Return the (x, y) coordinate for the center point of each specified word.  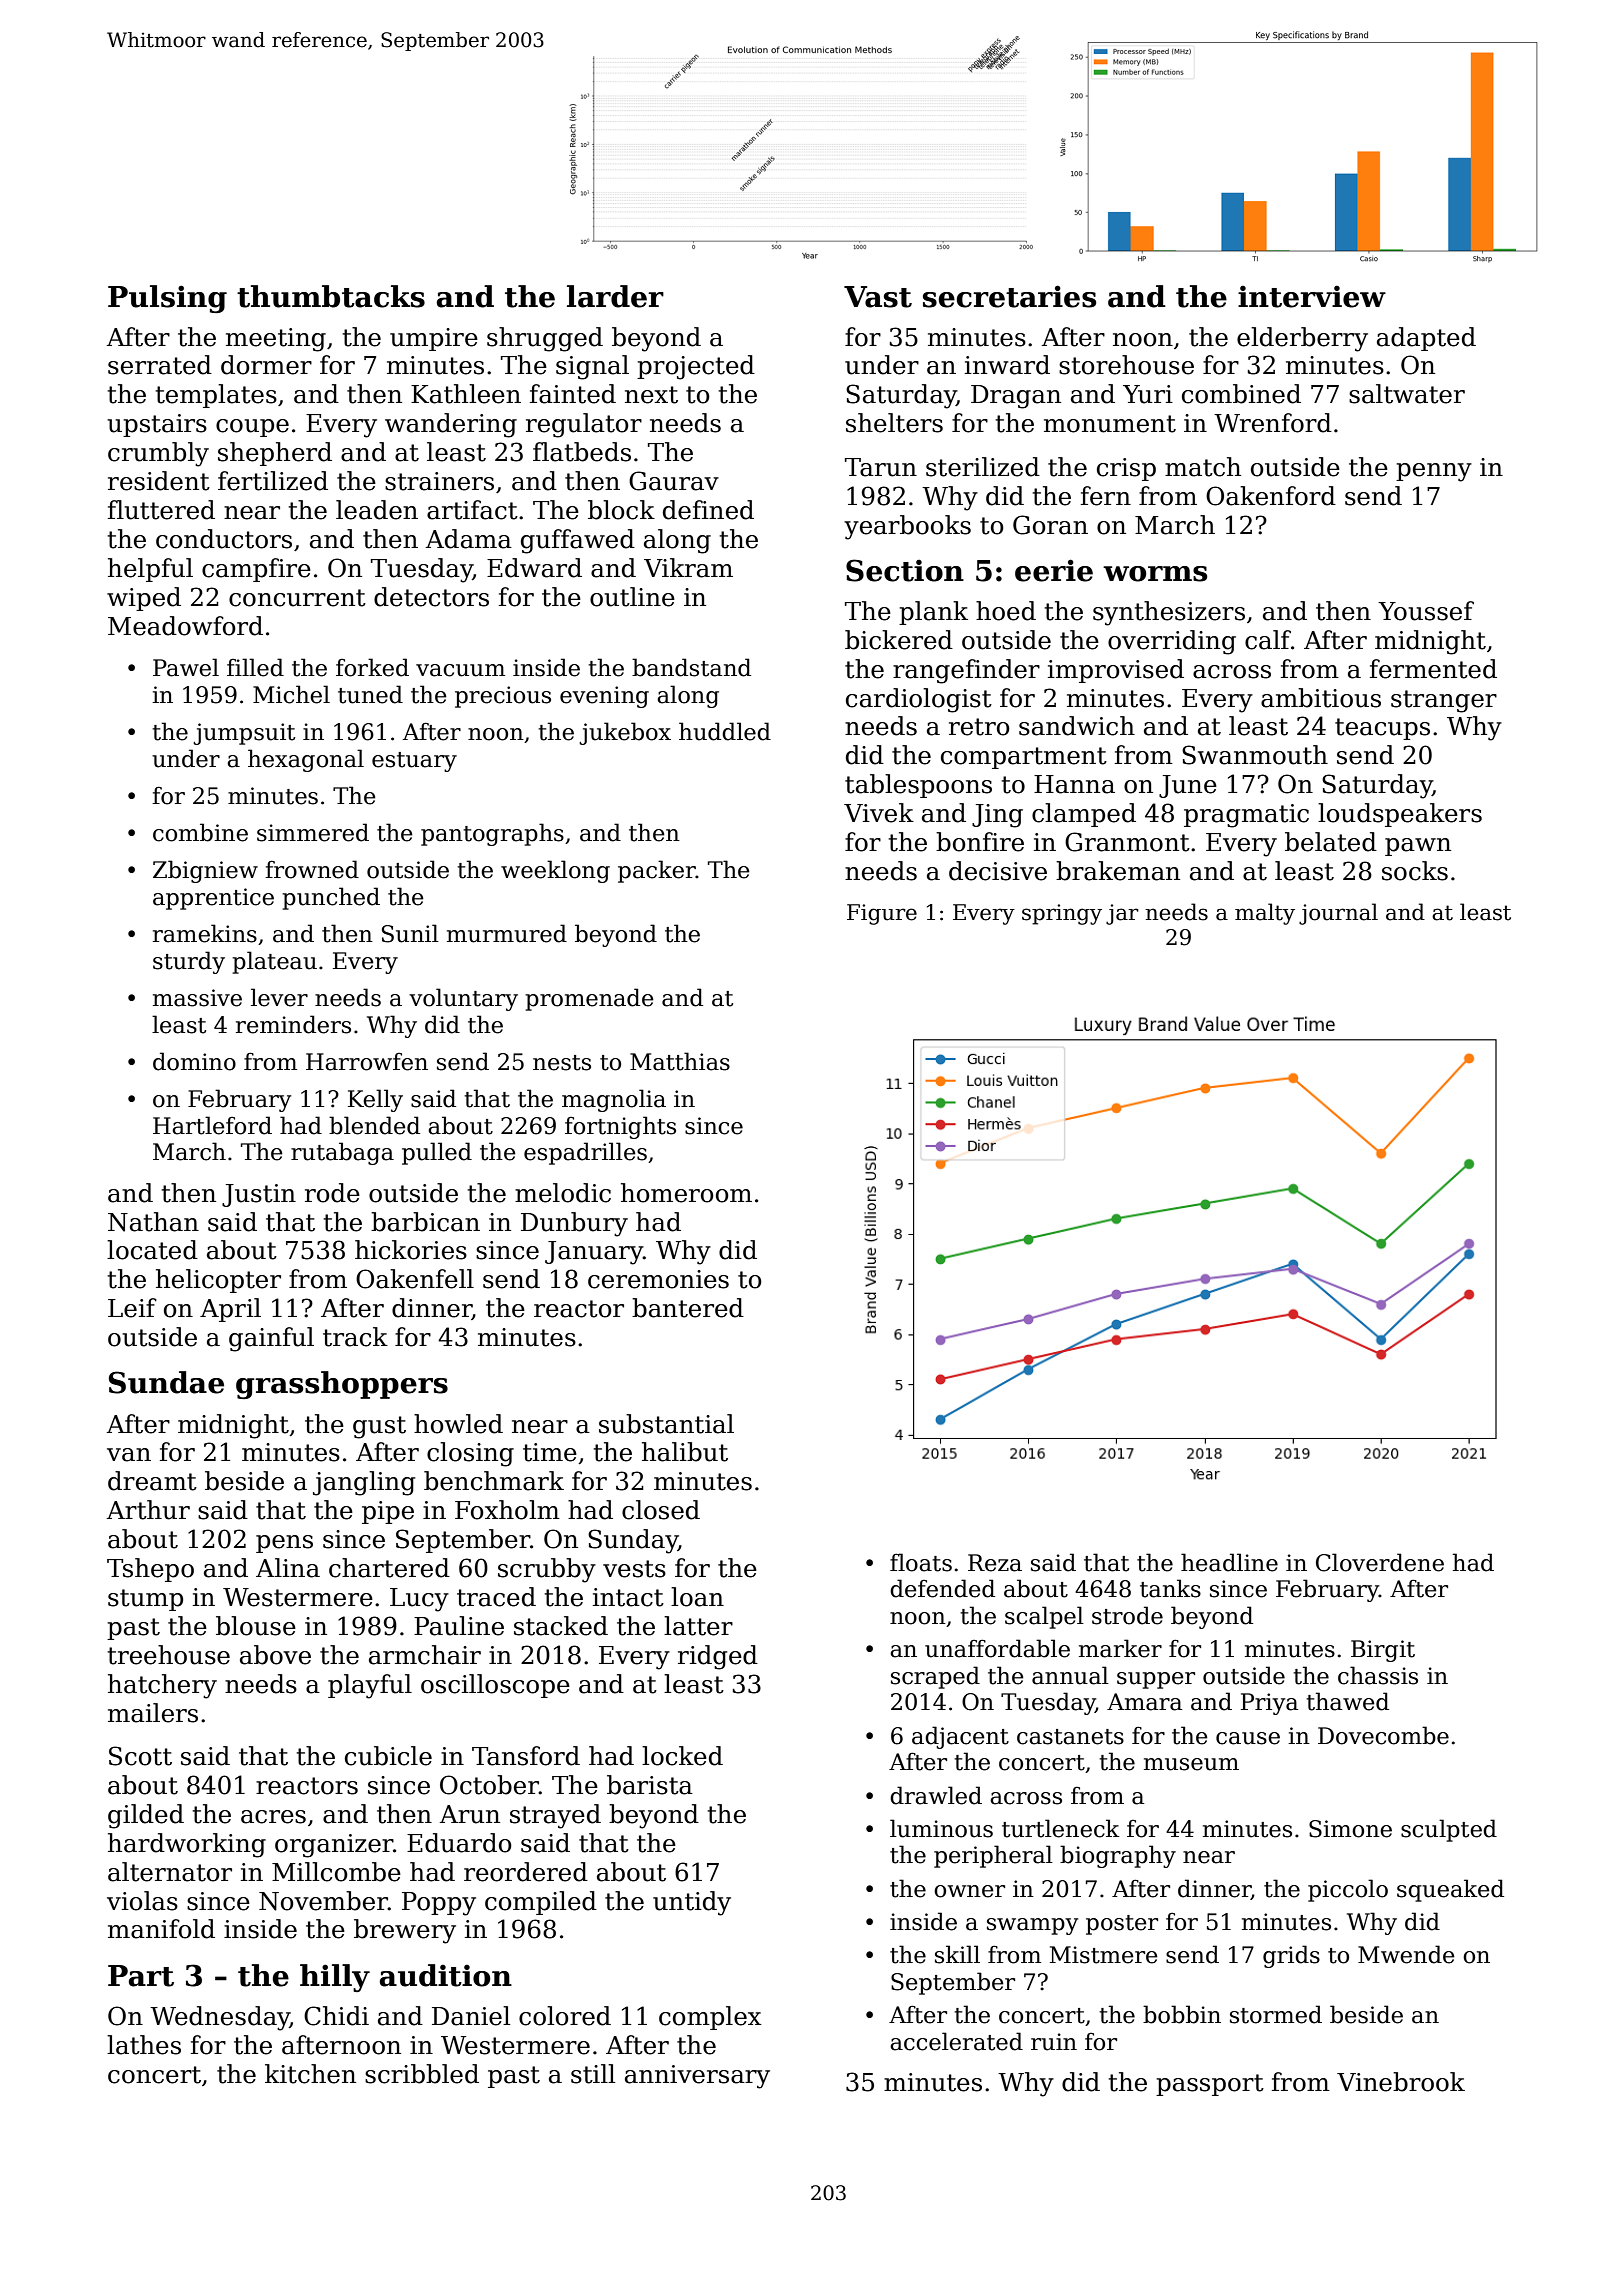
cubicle (388, 1756)
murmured (507, 933)
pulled (437, 1153)
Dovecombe (1383, 1735)
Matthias (680, 1061)
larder (615, 296)
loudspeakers (1400, 815)
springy (1062, 914)
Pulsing (167, 299)
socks (1415, 871)
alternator (170, 1872)
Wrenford (1273, 423)
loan (697, 1597)
